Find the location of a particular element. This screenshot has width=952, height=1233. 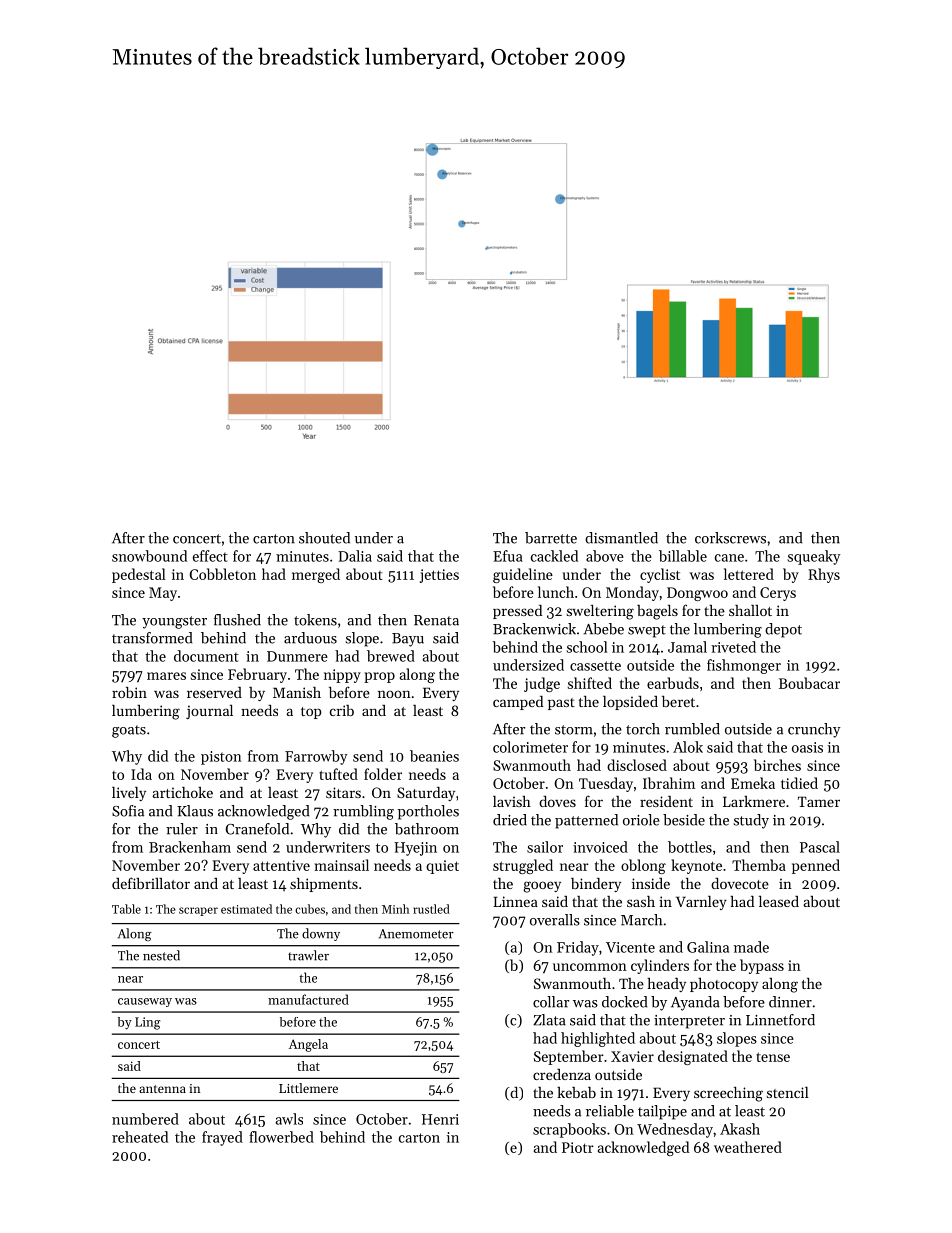

bathroom is located at coordinates (427, 829).
